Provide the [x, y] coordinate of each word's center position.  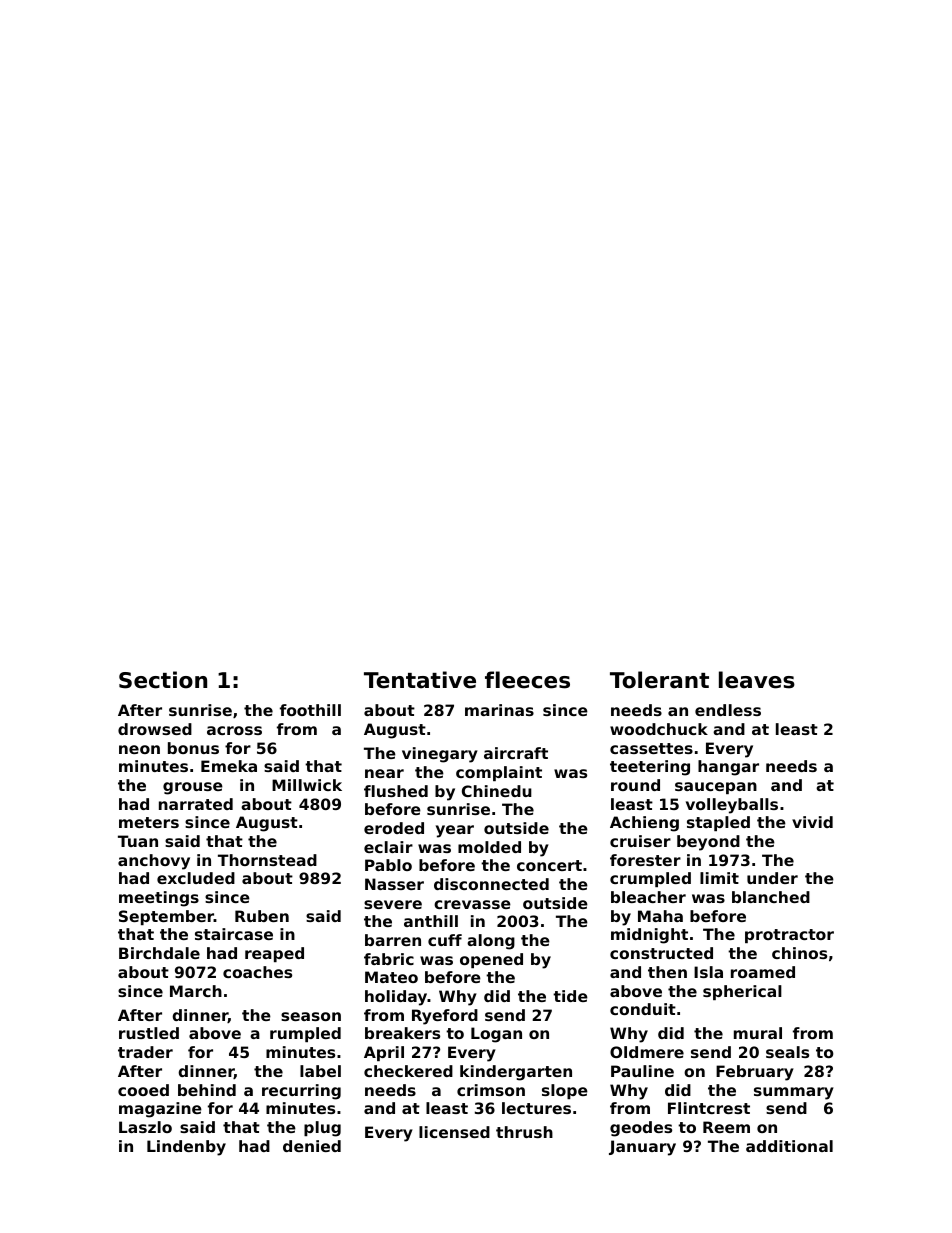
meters [149, 822]
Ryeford [445, 1017]
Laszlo [145, 1127]
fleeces [527, 680]
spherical [742, 992]
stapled [718, 823]
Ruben [262, 916]
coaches [257, 972]
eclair [388, 847]
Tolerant [659, 680]
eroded [394, 828]
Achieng [644, 824]
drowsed [155, 729]
